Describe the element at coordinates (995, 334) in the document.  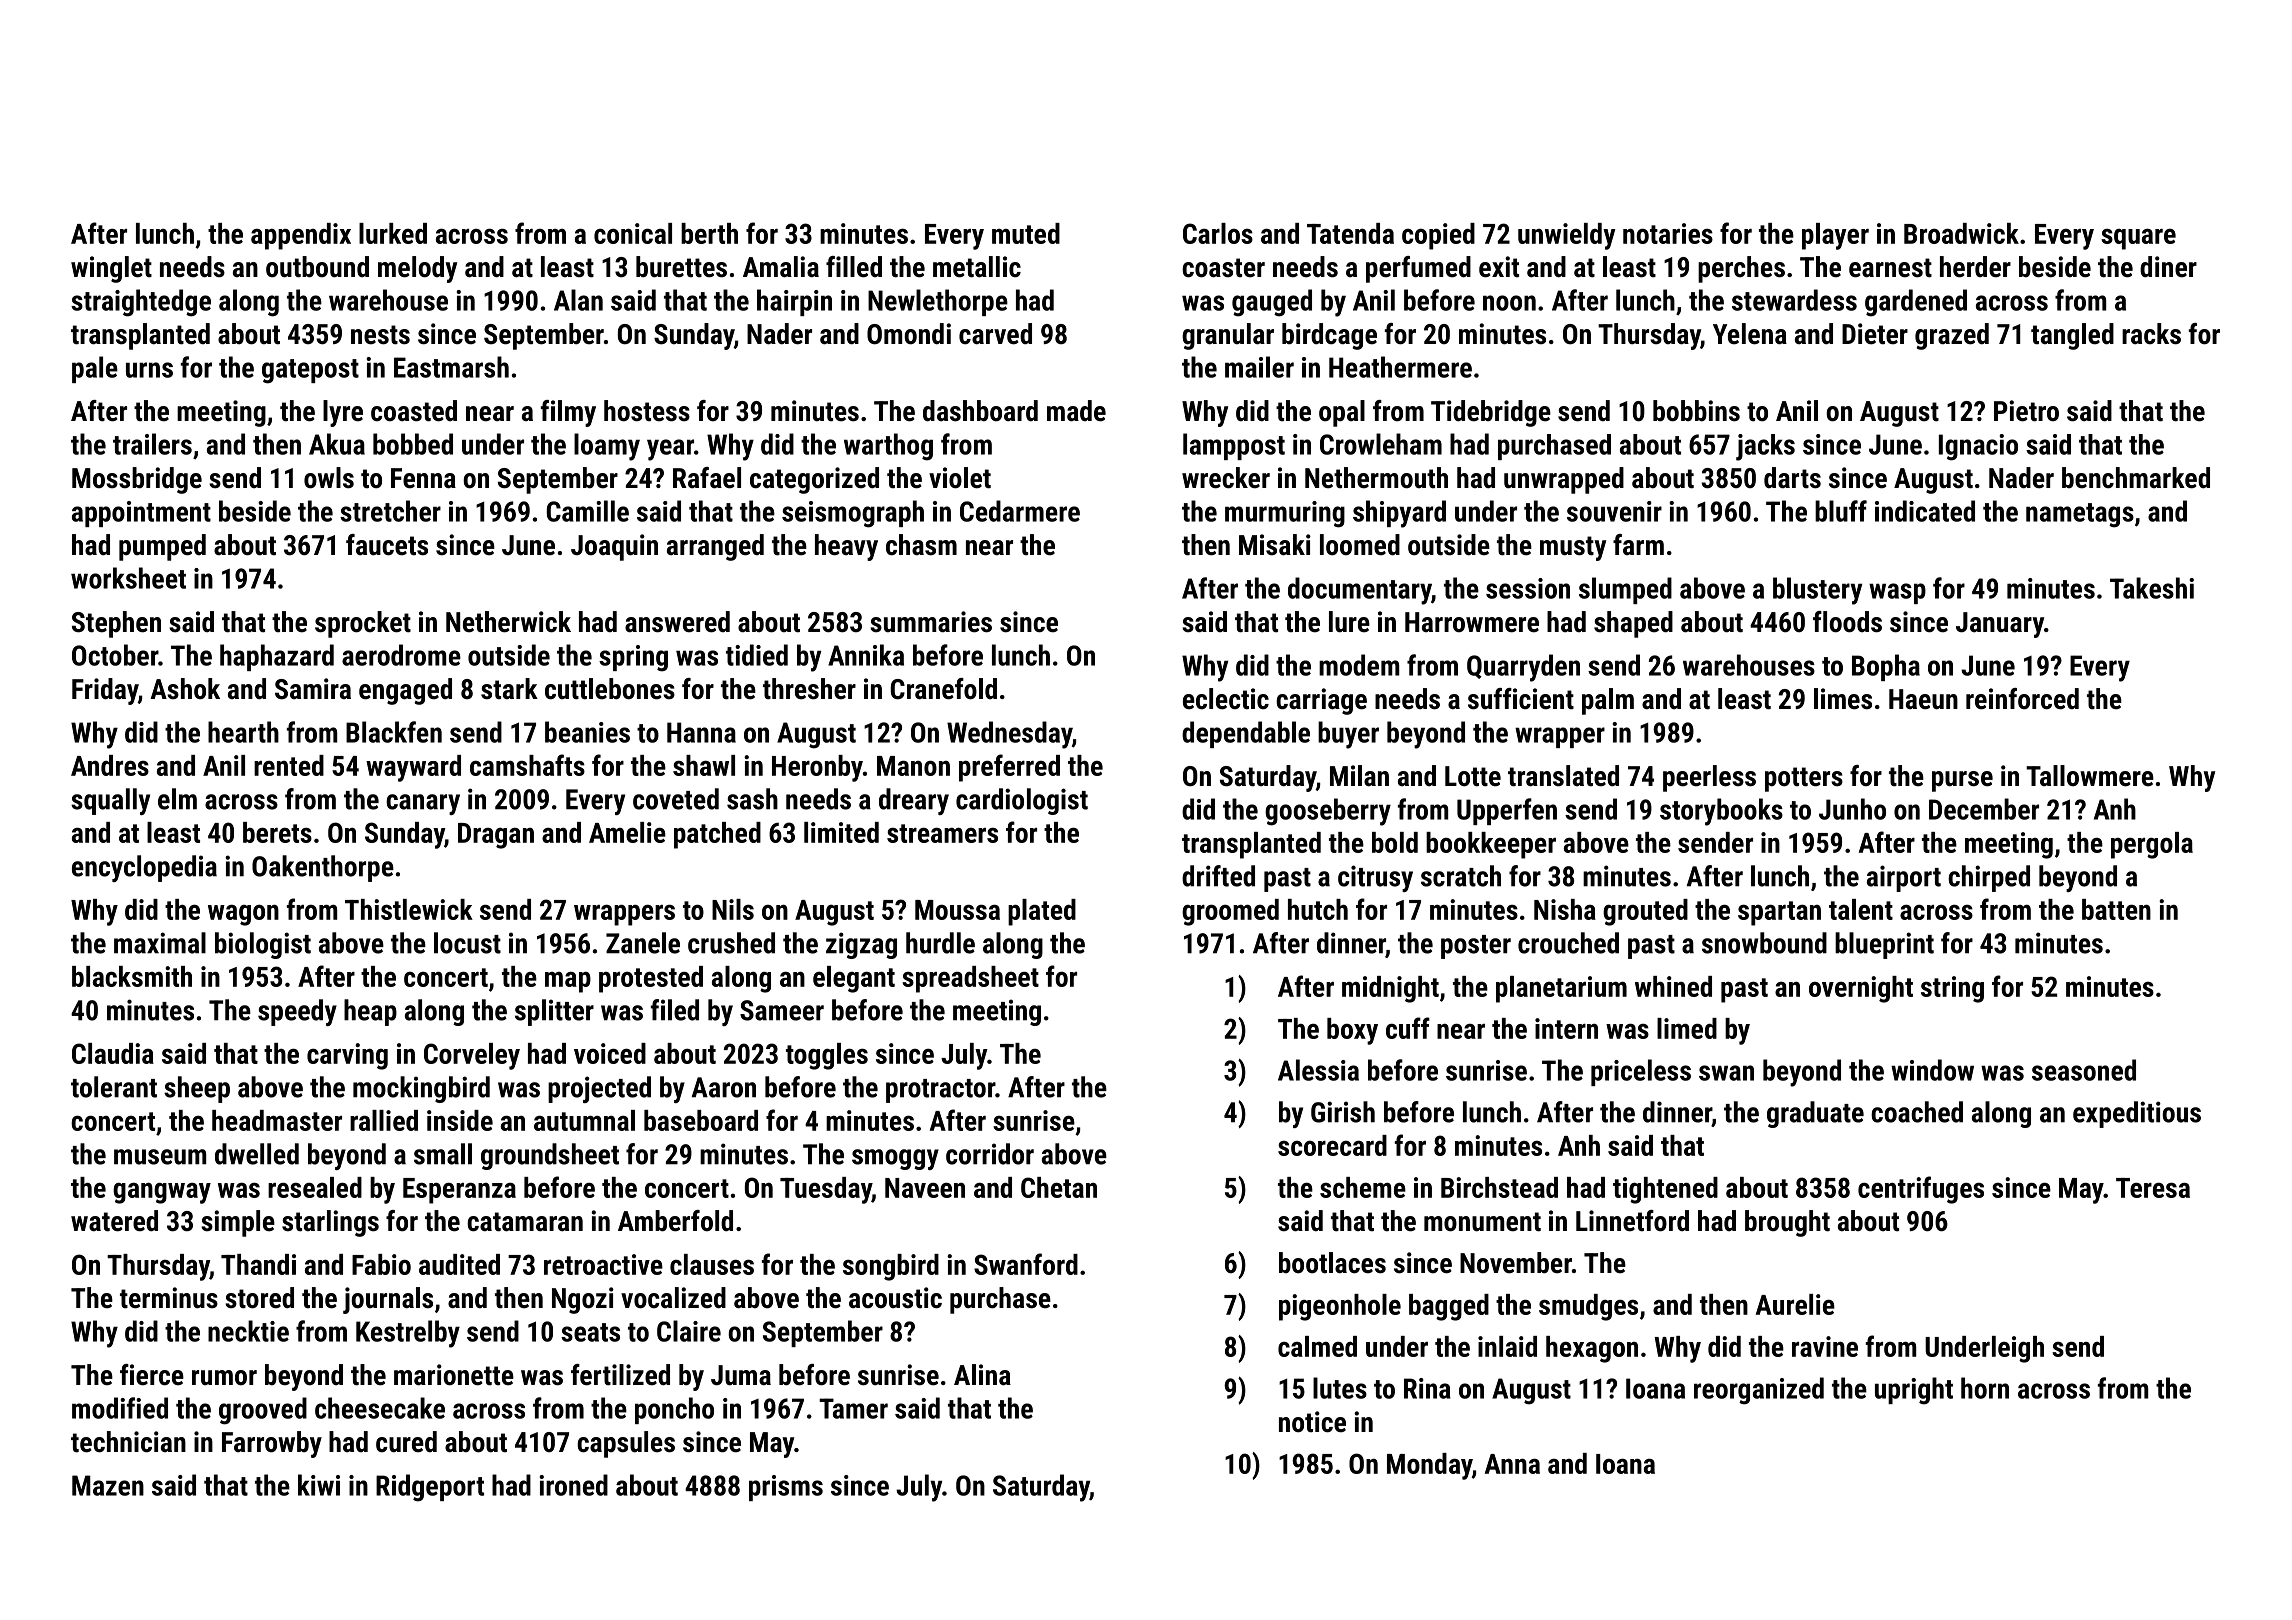
I see `carved` at that location.
